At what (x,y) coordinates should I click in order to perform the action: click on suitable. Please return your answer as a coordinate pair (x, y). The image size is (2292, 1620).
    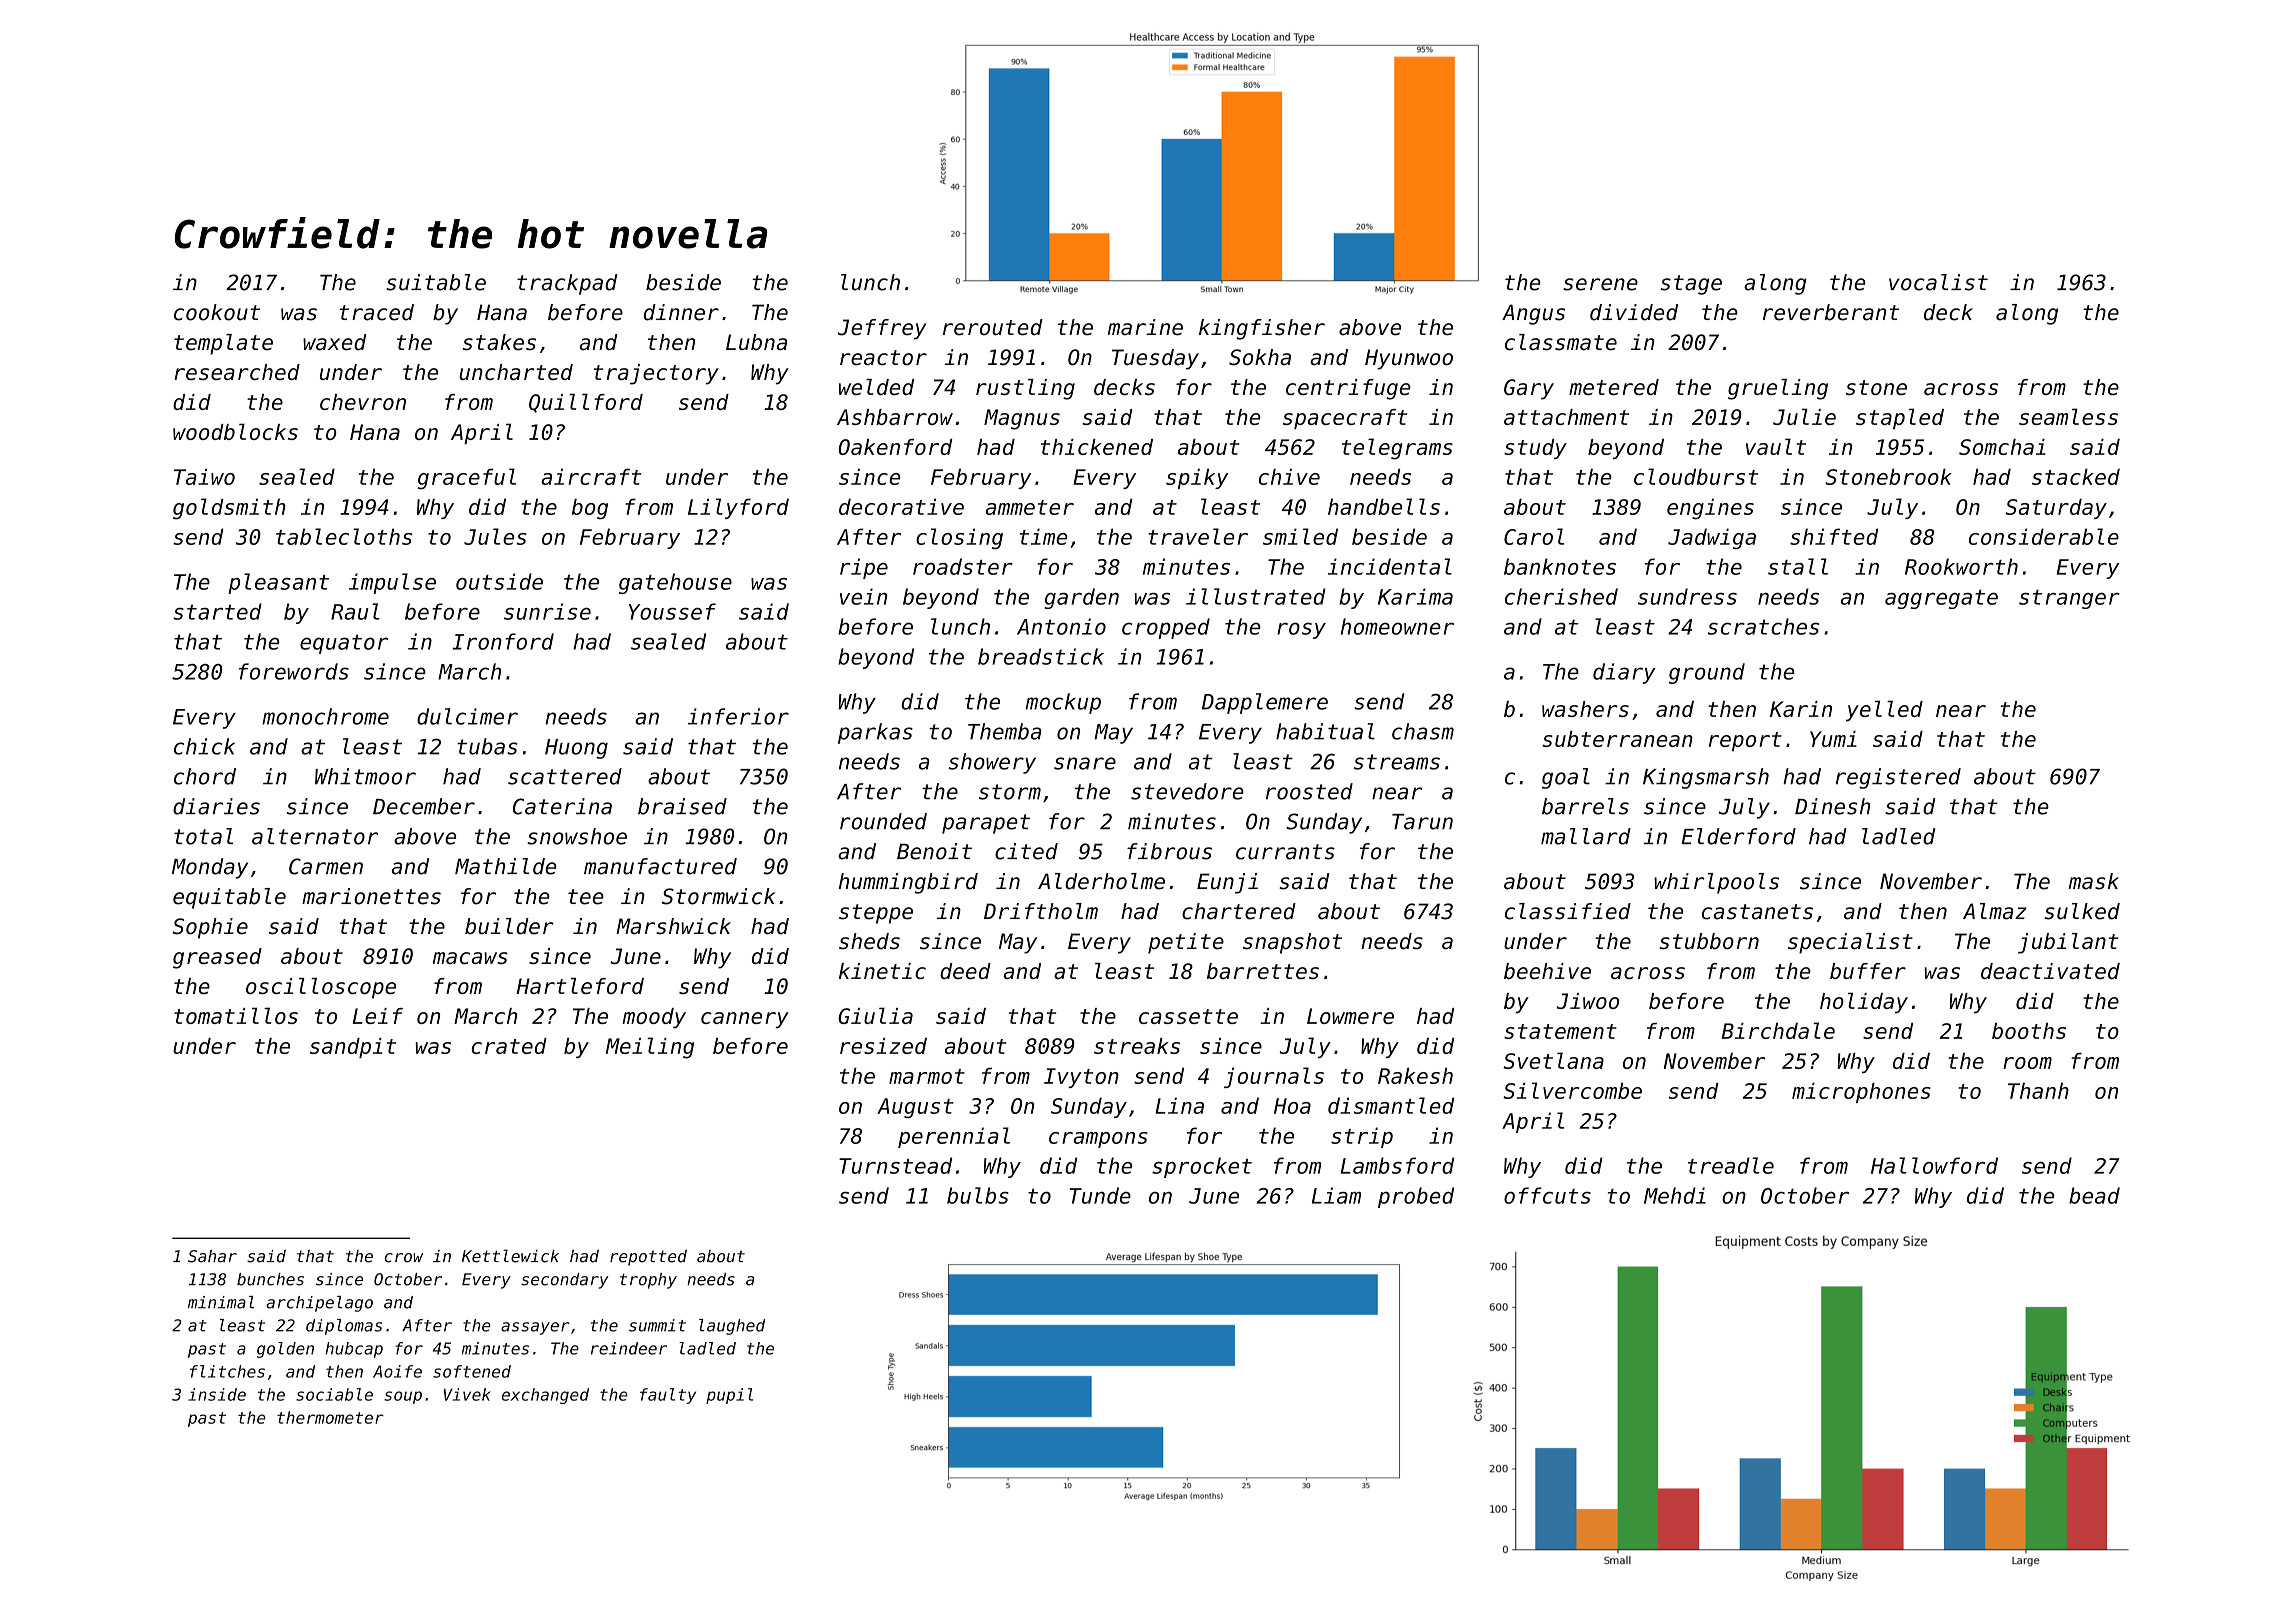
    Looking at the image, I should click on (436, 282).
